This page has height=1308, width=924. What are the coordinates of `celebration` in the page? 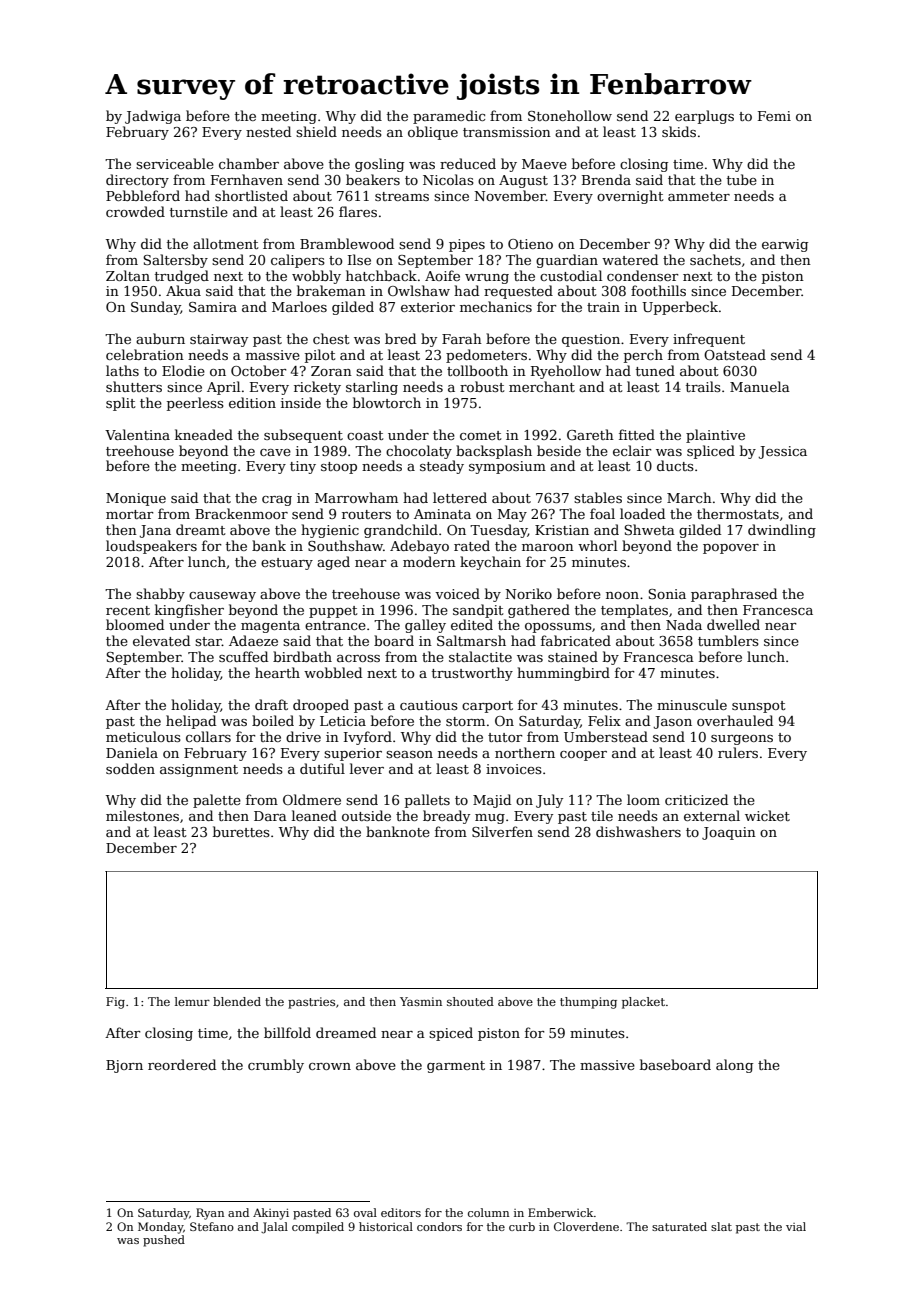 It's located at (145, 354).
